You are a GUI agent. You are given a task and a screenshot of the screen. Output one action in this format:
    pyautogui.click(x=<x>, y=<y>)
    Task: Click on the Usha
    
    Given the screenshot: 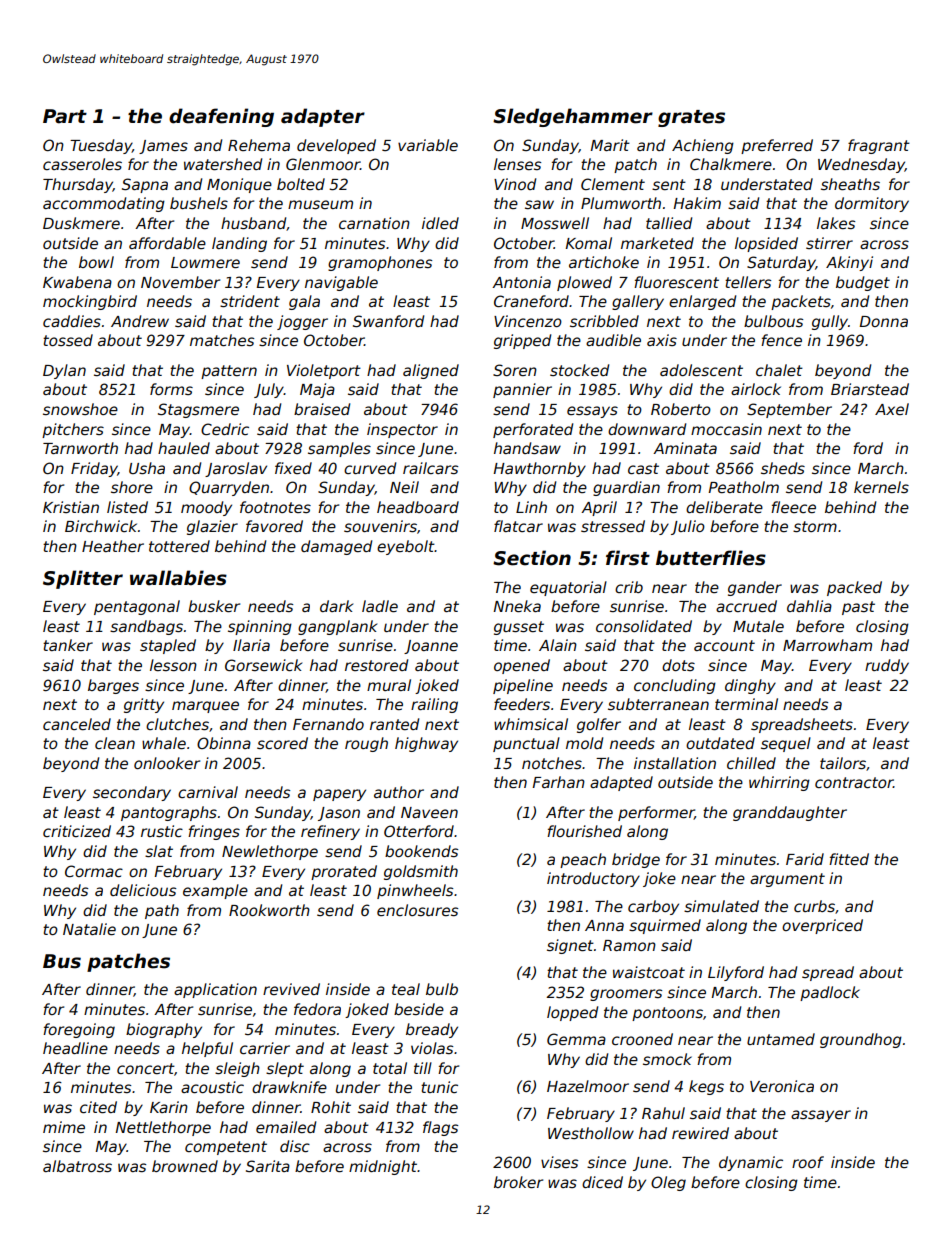 What is the action you would take?
    pyautogui.click(x=147, y=468)
